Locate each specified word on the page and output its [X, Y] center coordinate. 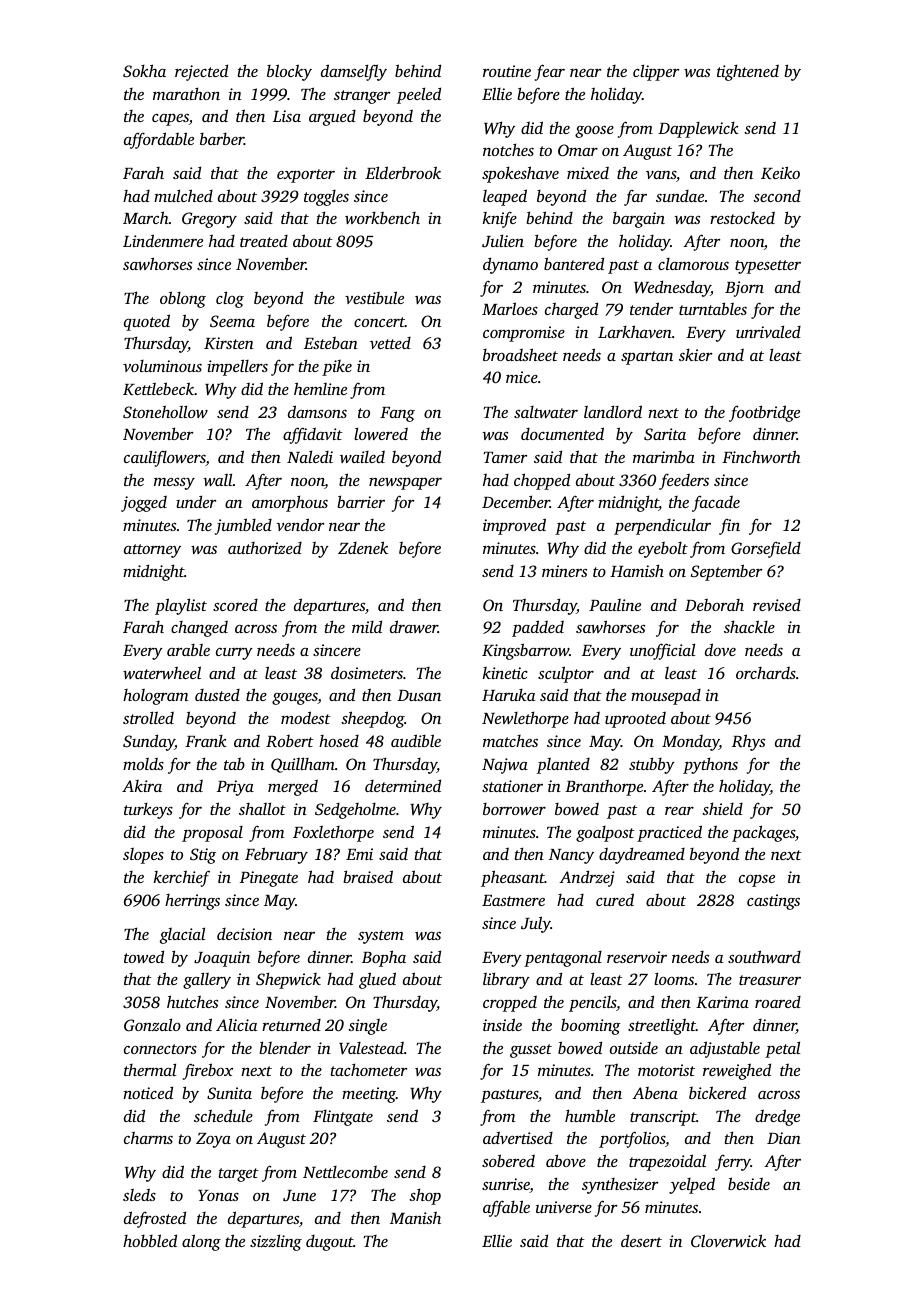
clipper [656, 72]
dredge [777, 1117]
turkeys [148, 811]
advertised [518, 1138]
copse [757, 881]
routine [507, 71]
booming [591, 1026]
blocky [289, 72]
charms [148, 1137]
